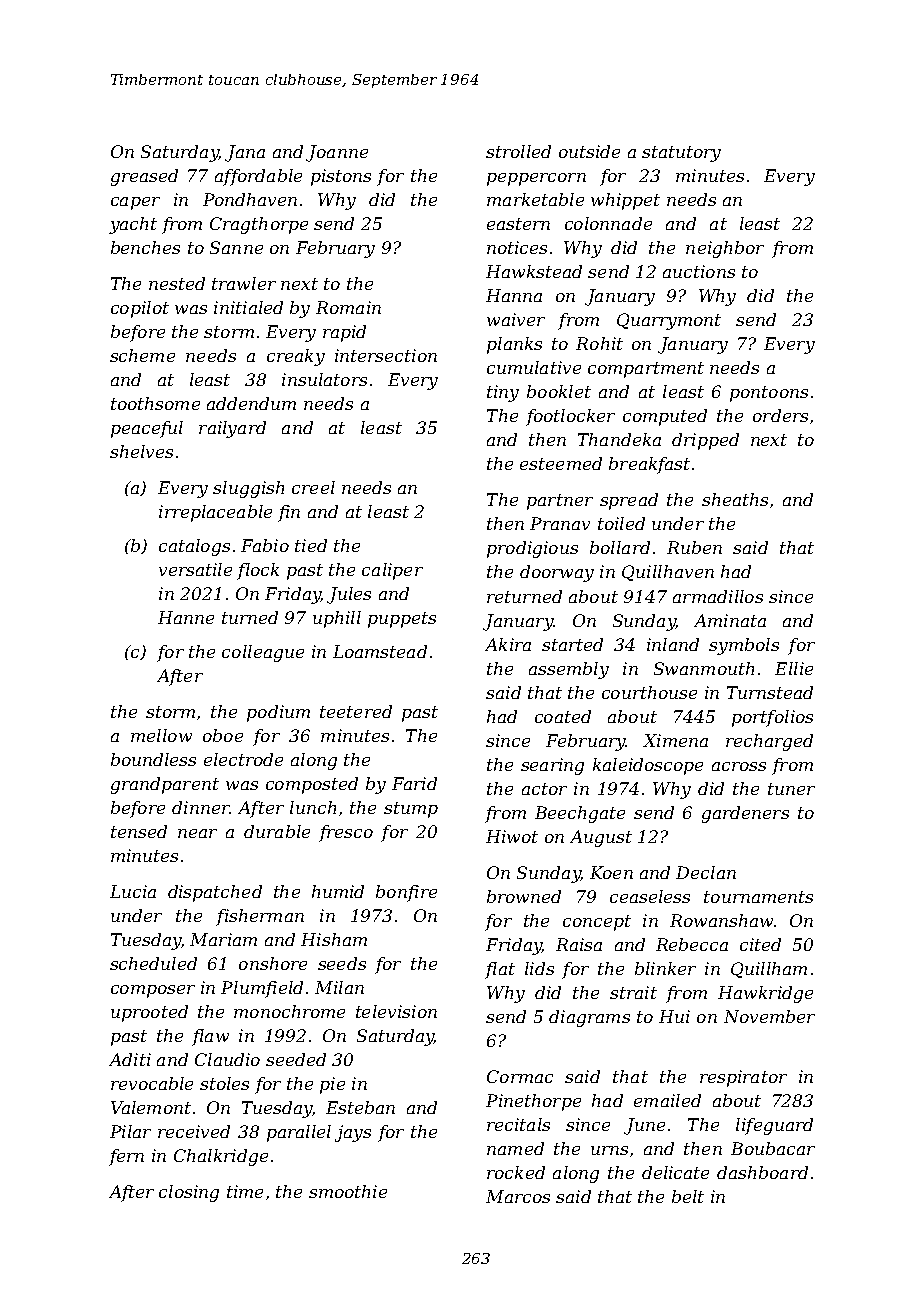  What do you see at coordinates (730, 620) in the screenshot?
I see `Aminata` at bounding box center [730, 620].
